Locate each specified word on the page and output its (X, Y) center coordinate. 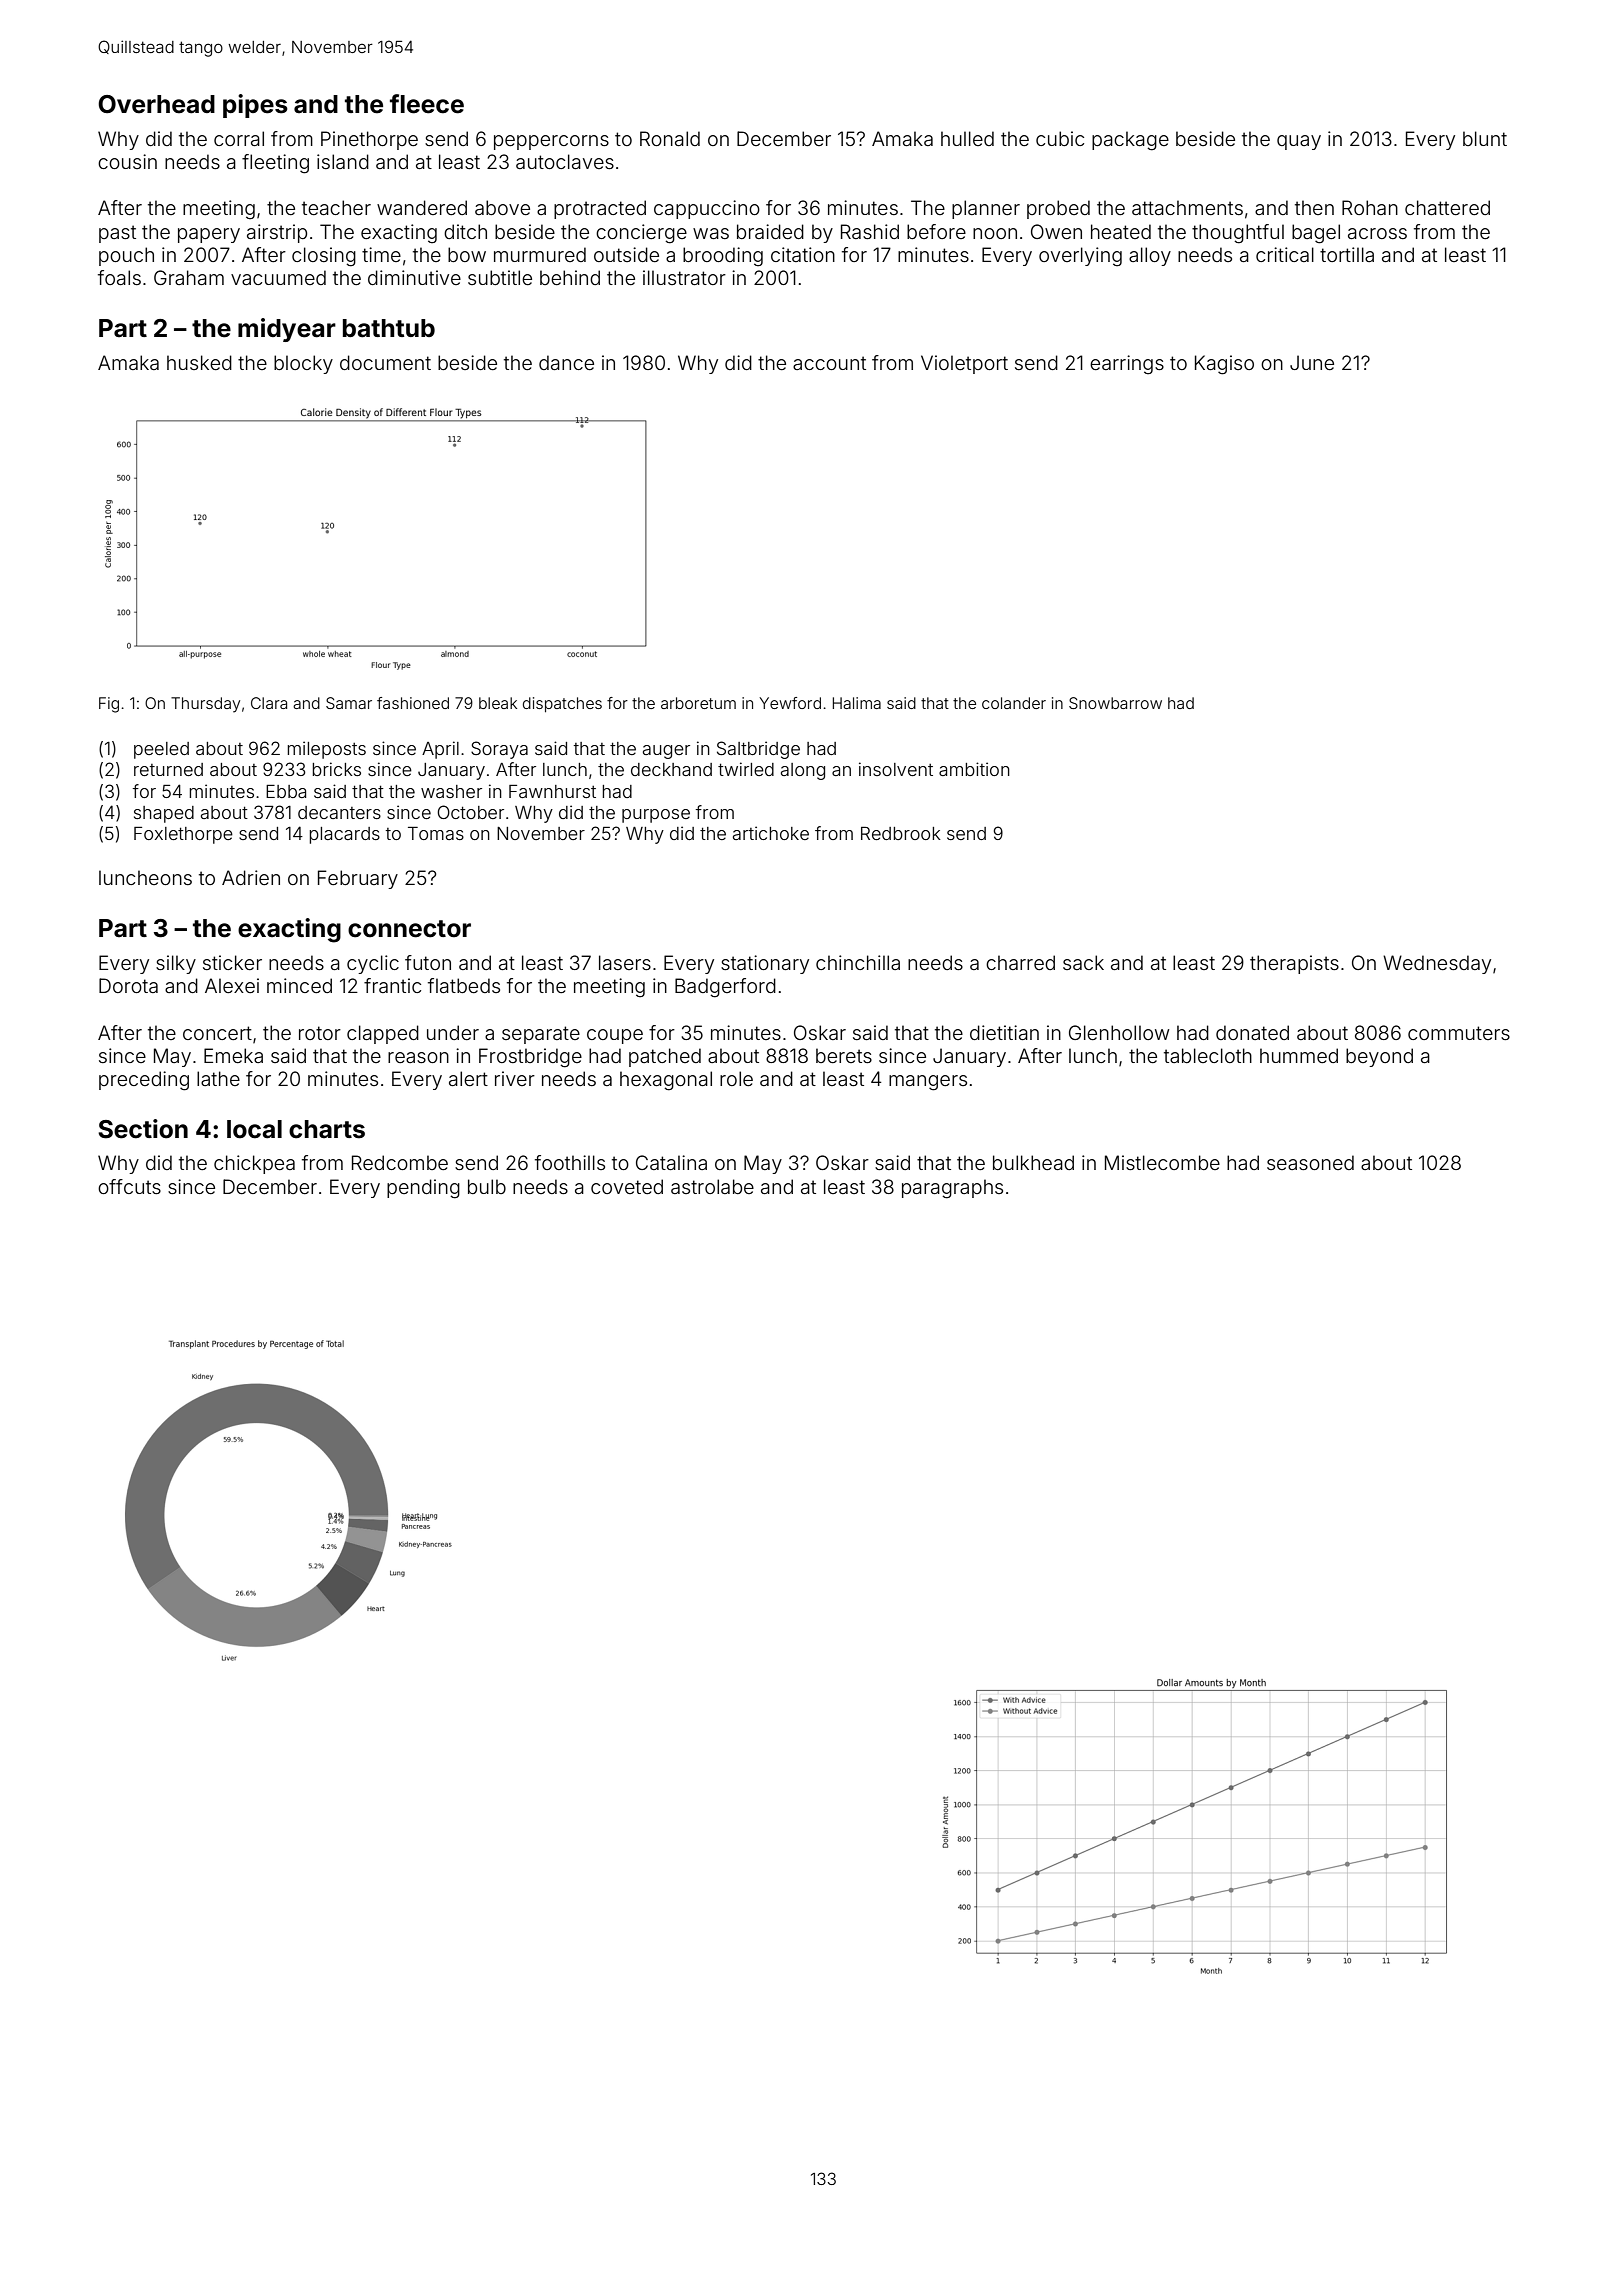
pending (423, 1189)
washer (451, 791)
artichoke (771, 833)
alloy (1150, 256)
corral (239, 138)
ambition (974, 769)
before (936, 231)
